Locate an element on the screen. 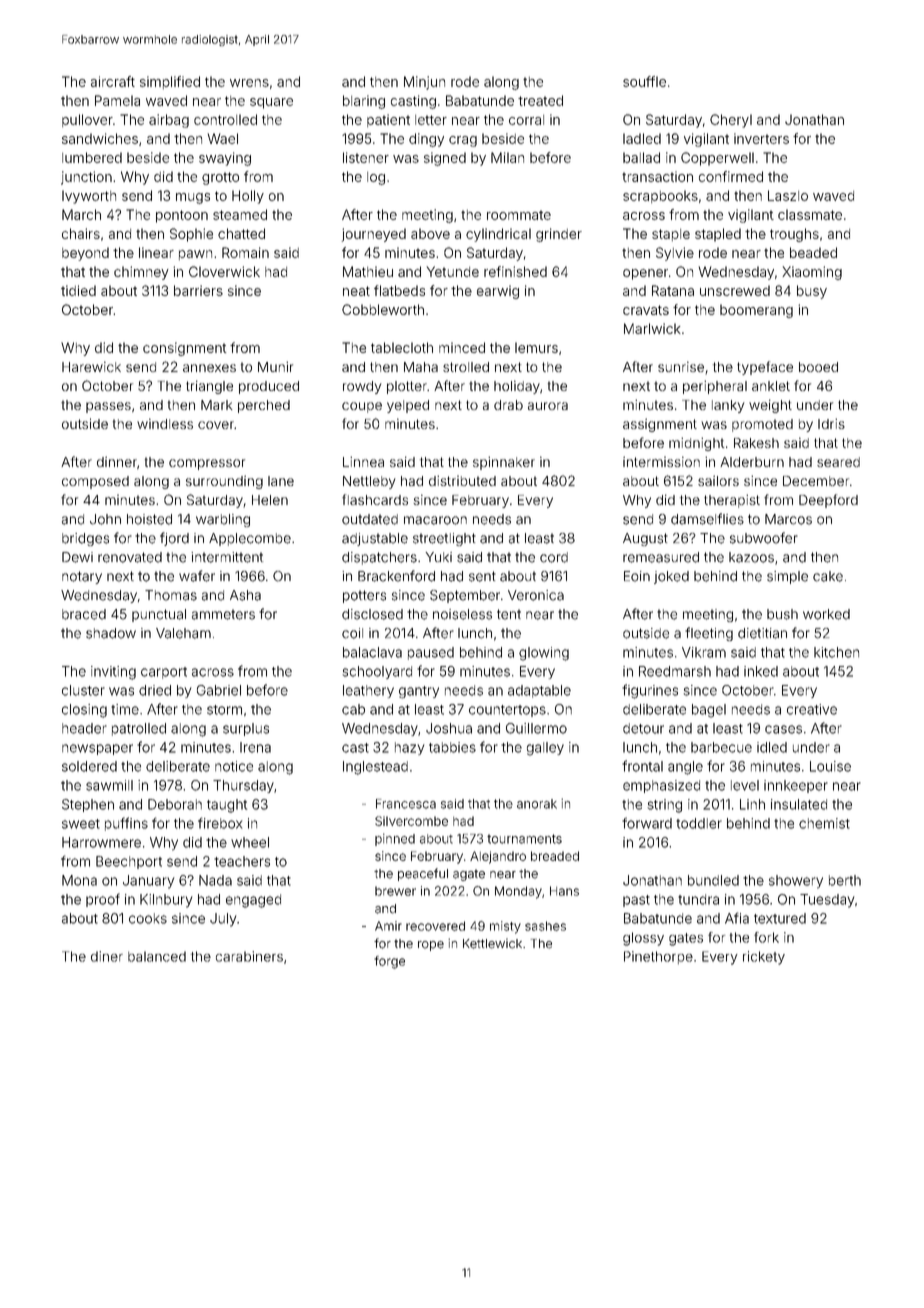 The width and height of the screenshot is (924, 1308). soldered is located at coordinates (89, 766).
